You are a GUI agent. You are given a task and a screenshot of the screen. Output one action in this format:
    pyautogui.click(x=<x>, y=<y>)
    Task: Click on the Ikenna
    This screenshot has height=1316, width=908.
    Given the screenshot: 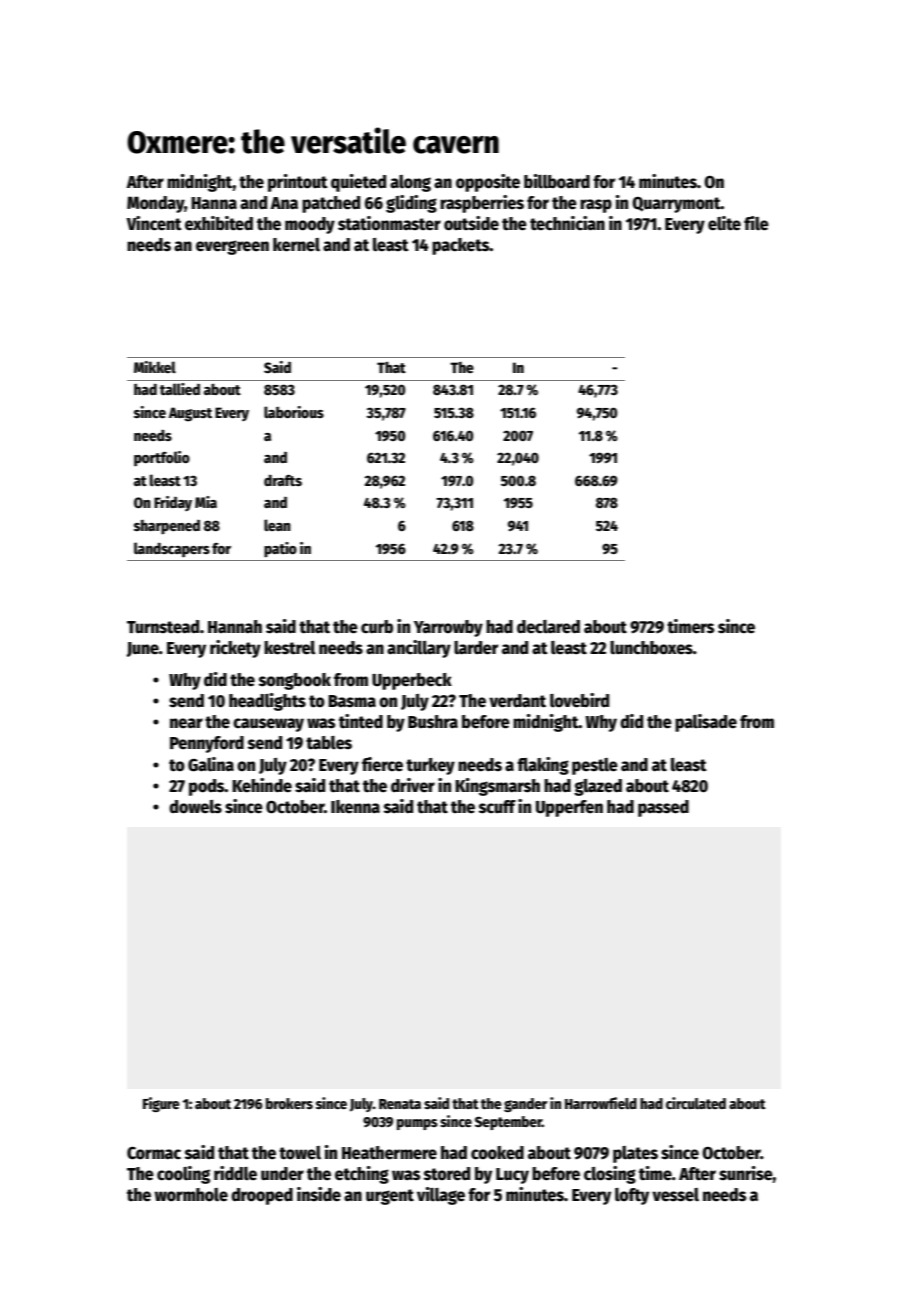 What is the action you would take?
    pyautogui.click(x=355, y=807)
